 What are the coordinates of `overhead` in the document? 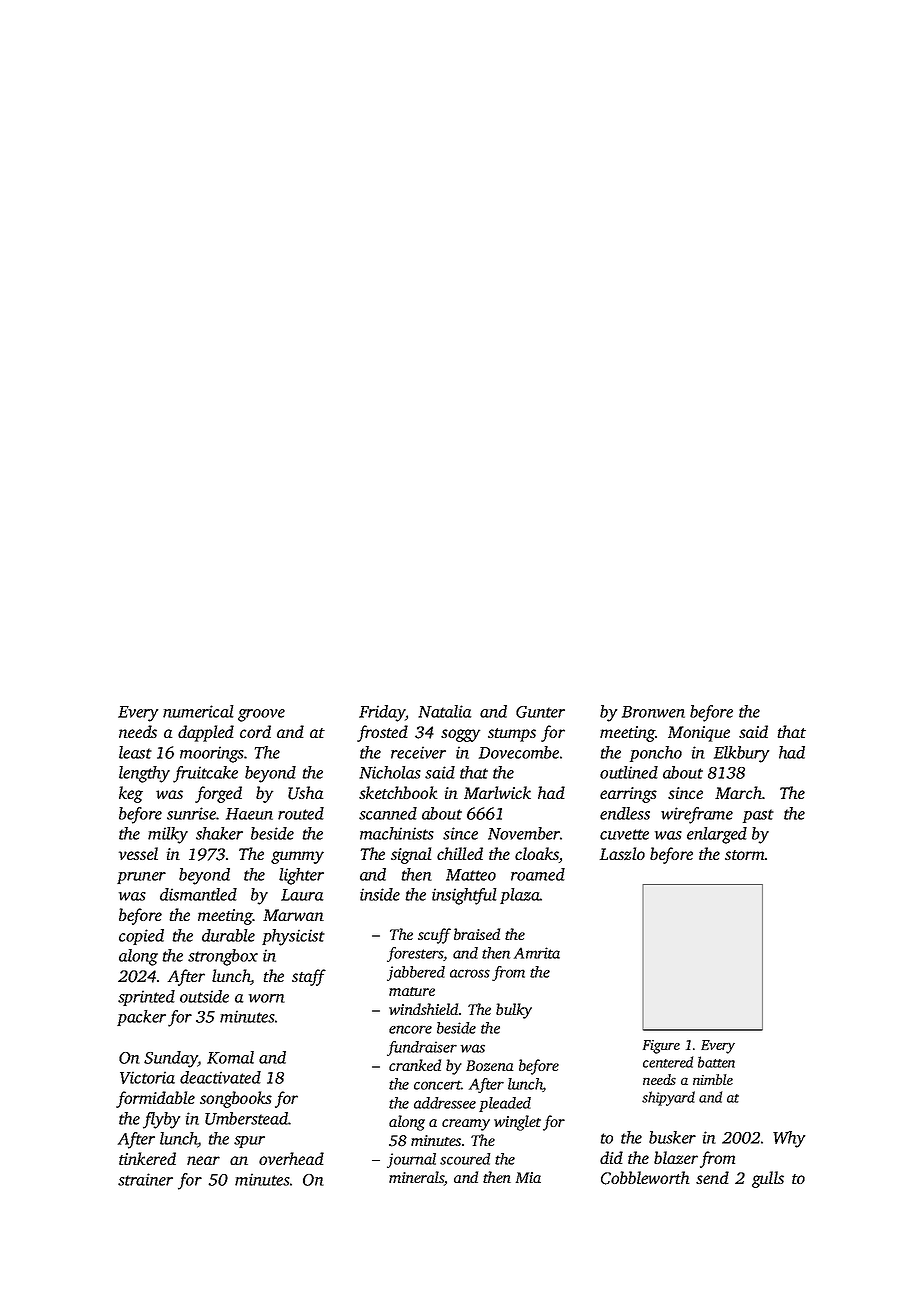 It's located at (291, 1158).
